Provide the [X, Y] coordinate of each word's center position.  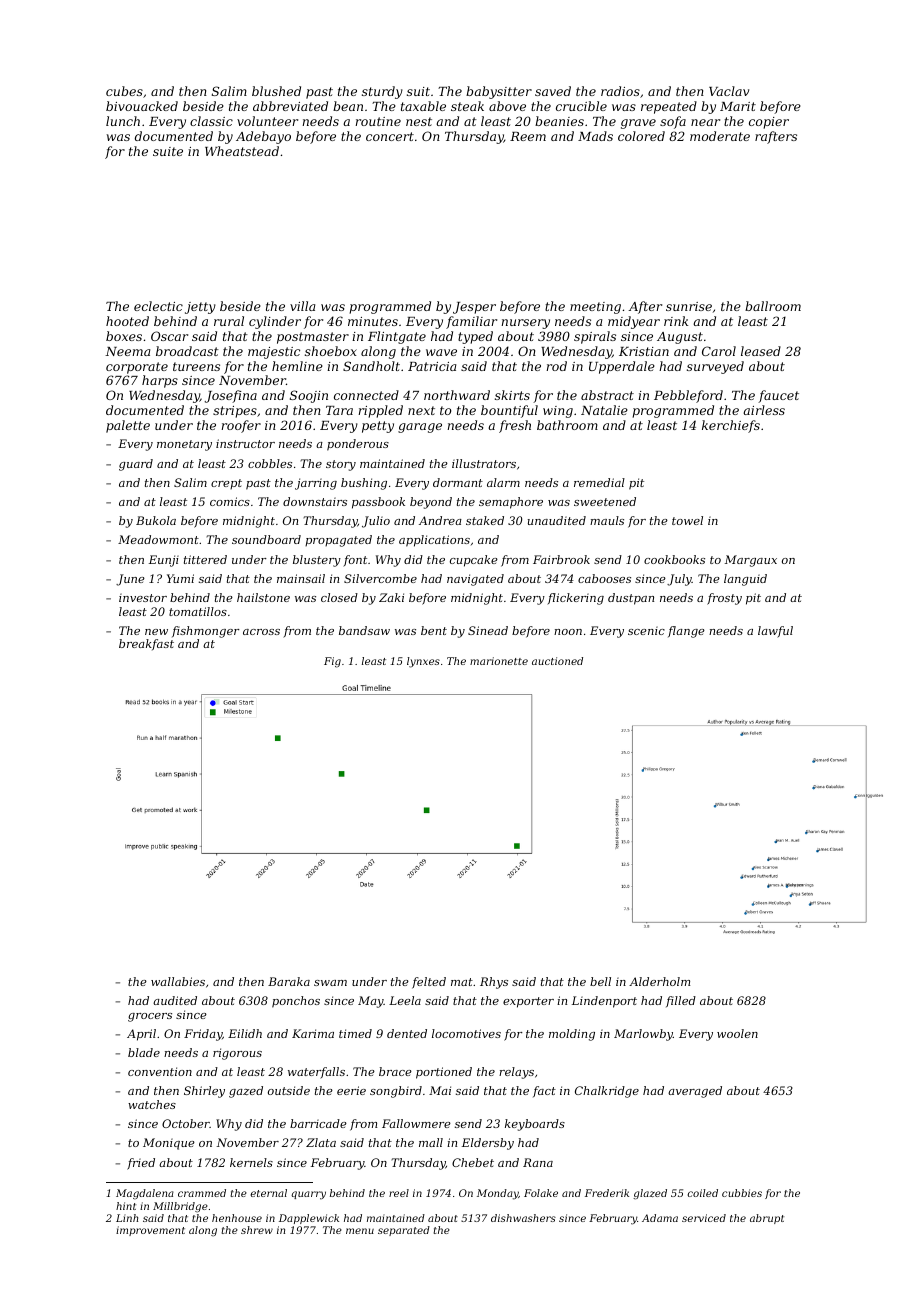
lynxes [423, 662]
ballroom [773, 306]
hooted [127, 321]
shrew [257, 1230]
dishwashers [523, 1218]
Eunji [164, 561]
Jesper [474, 308]
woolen [737, 1033]
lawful [775, 632]
